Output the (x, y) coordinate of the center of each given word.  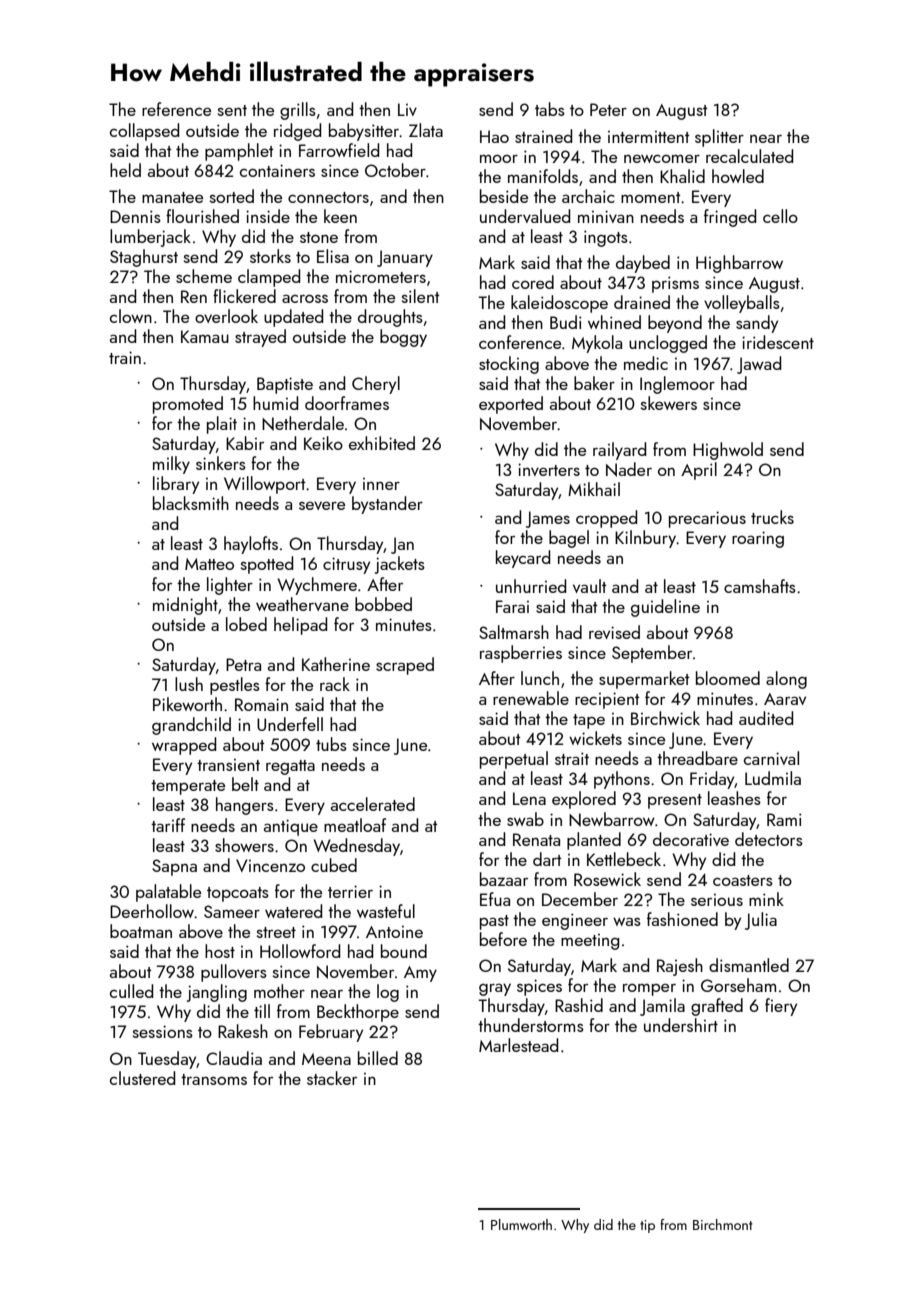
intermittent (648, 137)
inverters (549, 469)
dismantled (749, 965)
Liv (407, 109)
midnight (185, 606)
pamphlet (239, 152)
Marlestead (518, 1045)
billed (378, 1058)
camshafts (760, 586)
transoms (214, 1079)
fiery (781, 1007)
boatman (141, 931)
